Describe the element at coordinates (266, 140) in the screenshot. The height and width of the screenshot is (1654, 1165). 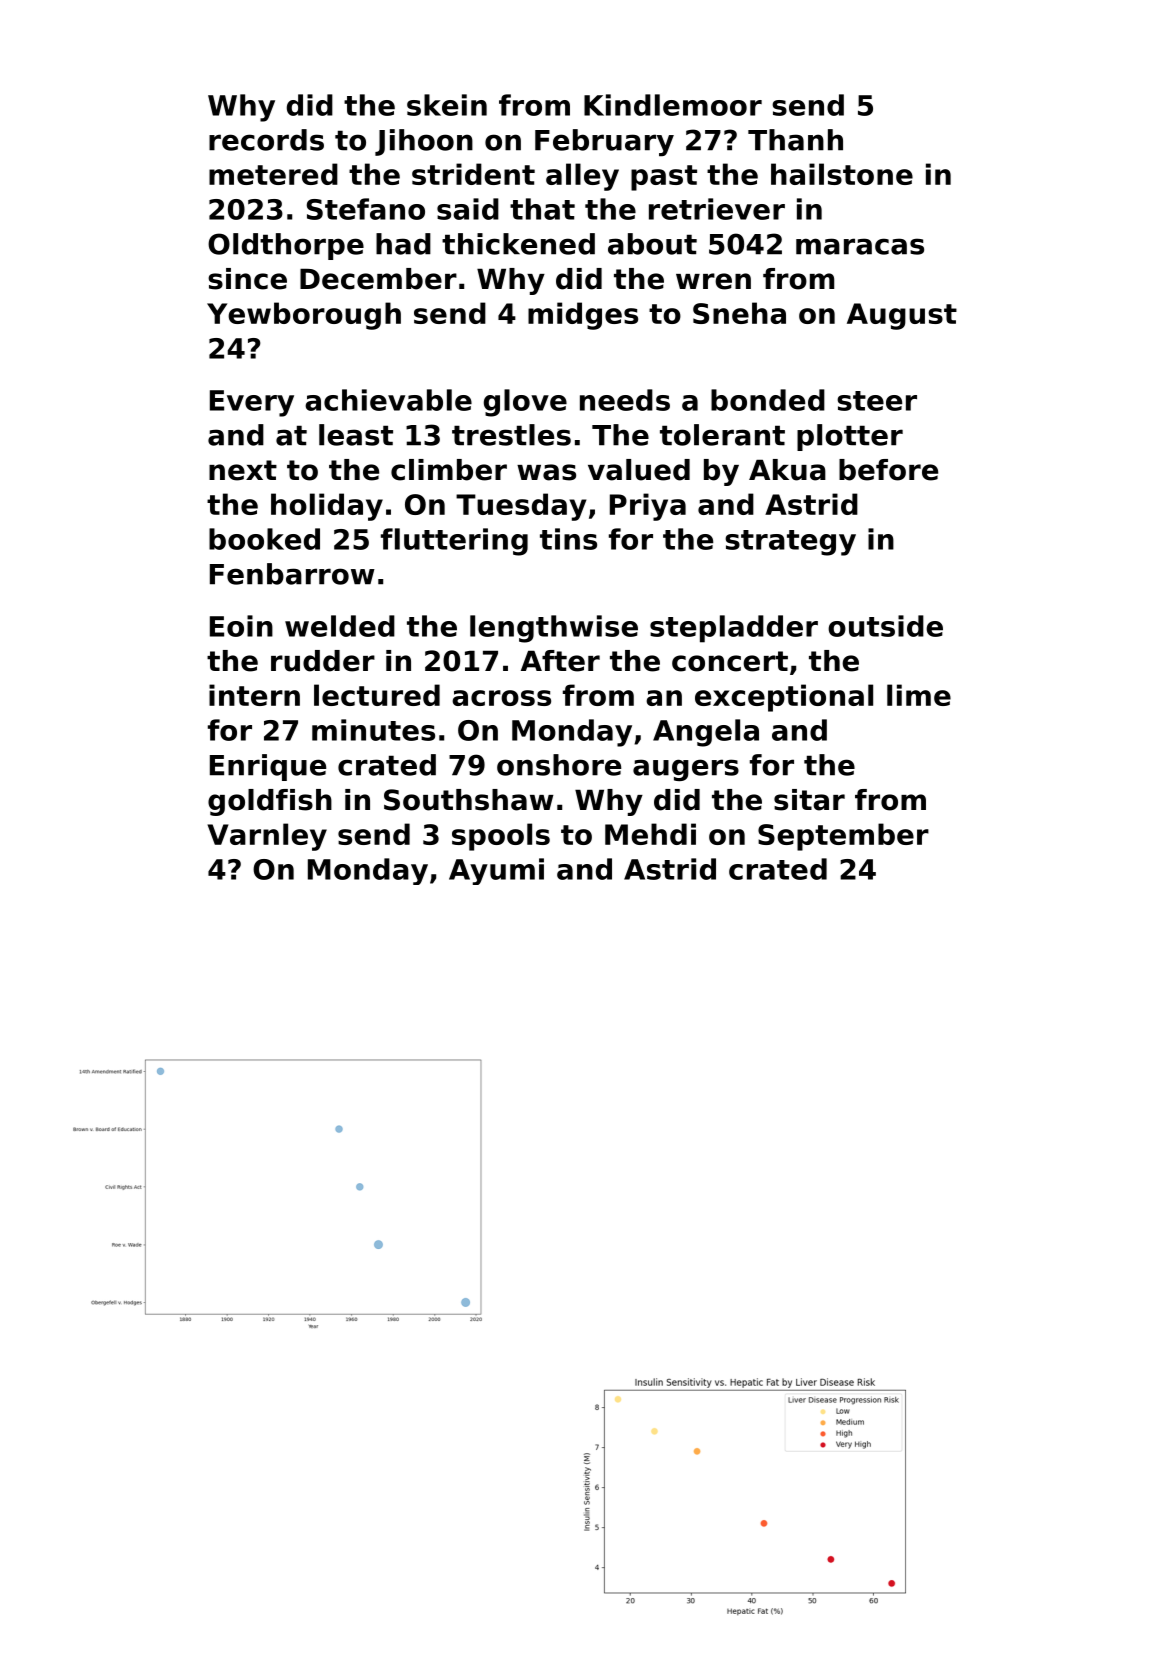
I see `records` at that location.
